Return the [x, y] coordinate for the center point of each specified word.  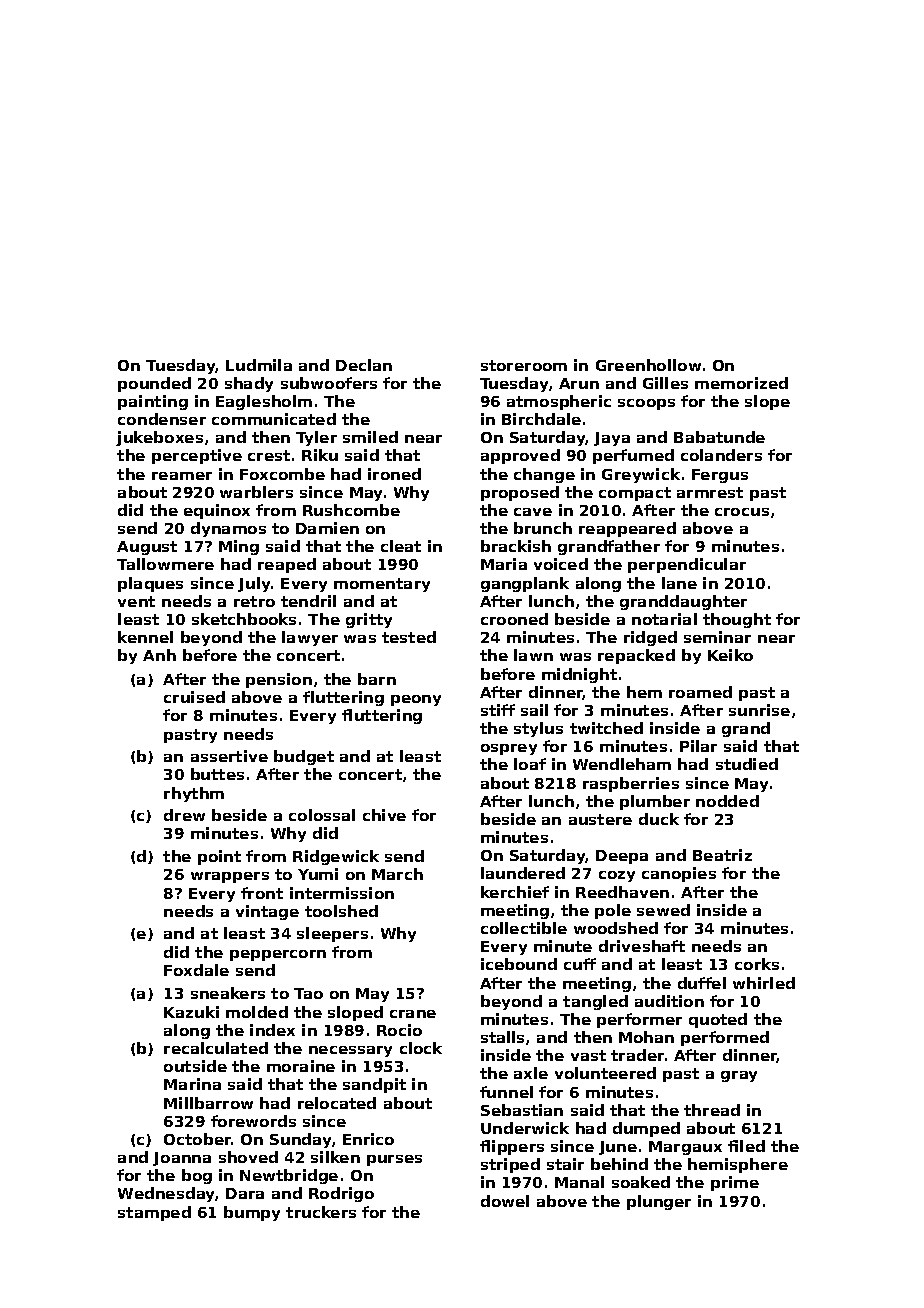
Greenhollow [648, 365]
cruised [194, 697]
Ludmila [259, 365]
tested [409, 637]
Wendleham [622, 764]
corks [757, 964]
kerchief [515, 892]
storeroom [524, 365]
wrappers [230, 877]
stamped [154, 1213]
